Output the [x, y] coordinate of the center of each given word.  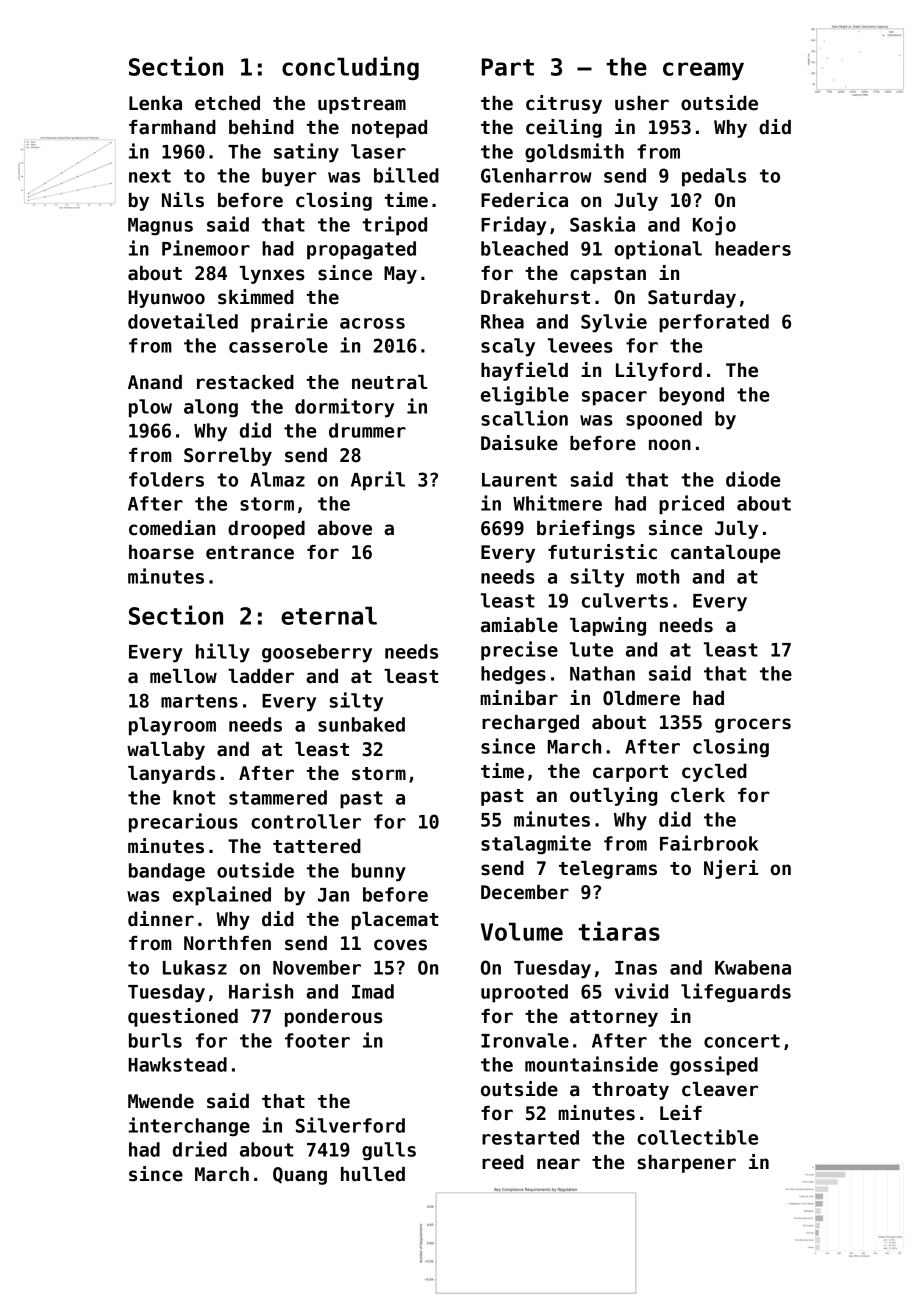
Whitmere [557, 503]
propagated [361, 250]
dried [200, 1149]
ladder [261, 676]
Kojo [714, 226]
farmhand [172, 127]
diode [753, 479]
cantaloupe [725, 554]
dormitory [344, 408]
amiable [519, 625]
